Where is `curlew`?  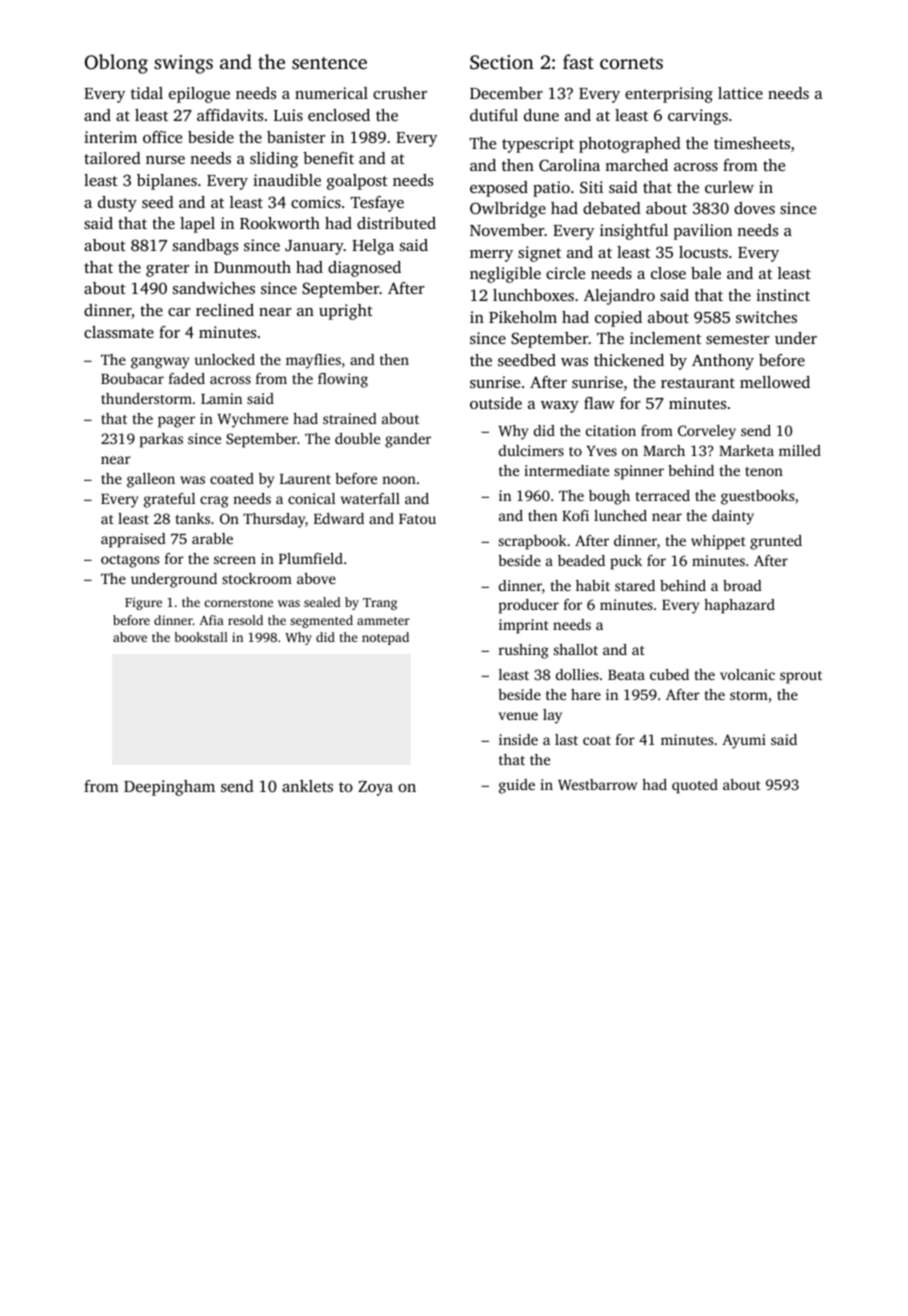
curlew is located at coordinates (729, 187).
